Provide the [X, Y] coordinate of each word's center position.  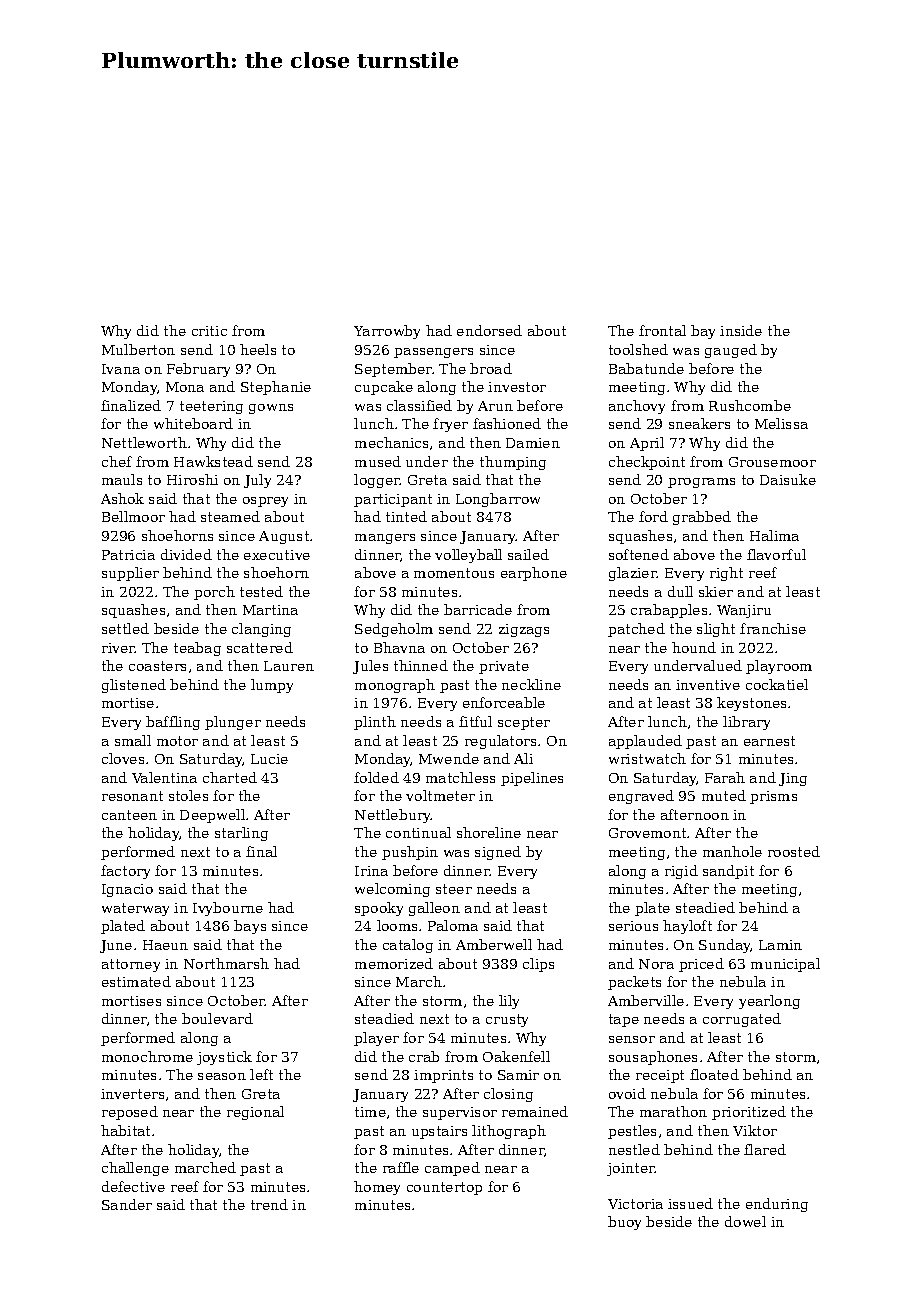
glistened [134, 686]
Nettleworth [144, 442]
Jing [793, 779]
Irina [371, 871]
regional [255, 1113]
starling [241, 834]
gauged [731, 351]
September [393, 370]
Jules [370, 667]
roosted [794, 851]
